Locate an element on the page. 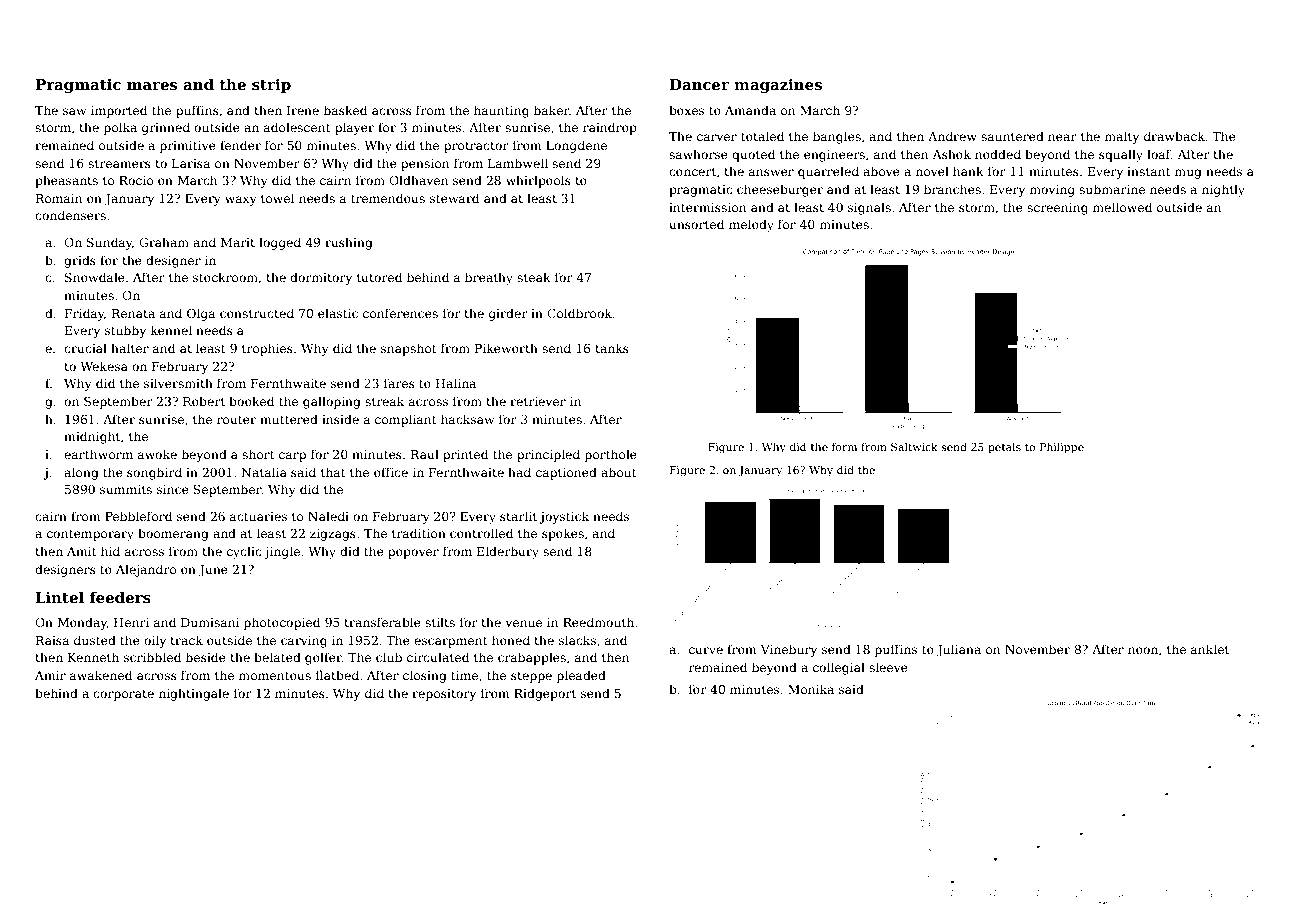  unsorted is located at coordinates (696, 224).
